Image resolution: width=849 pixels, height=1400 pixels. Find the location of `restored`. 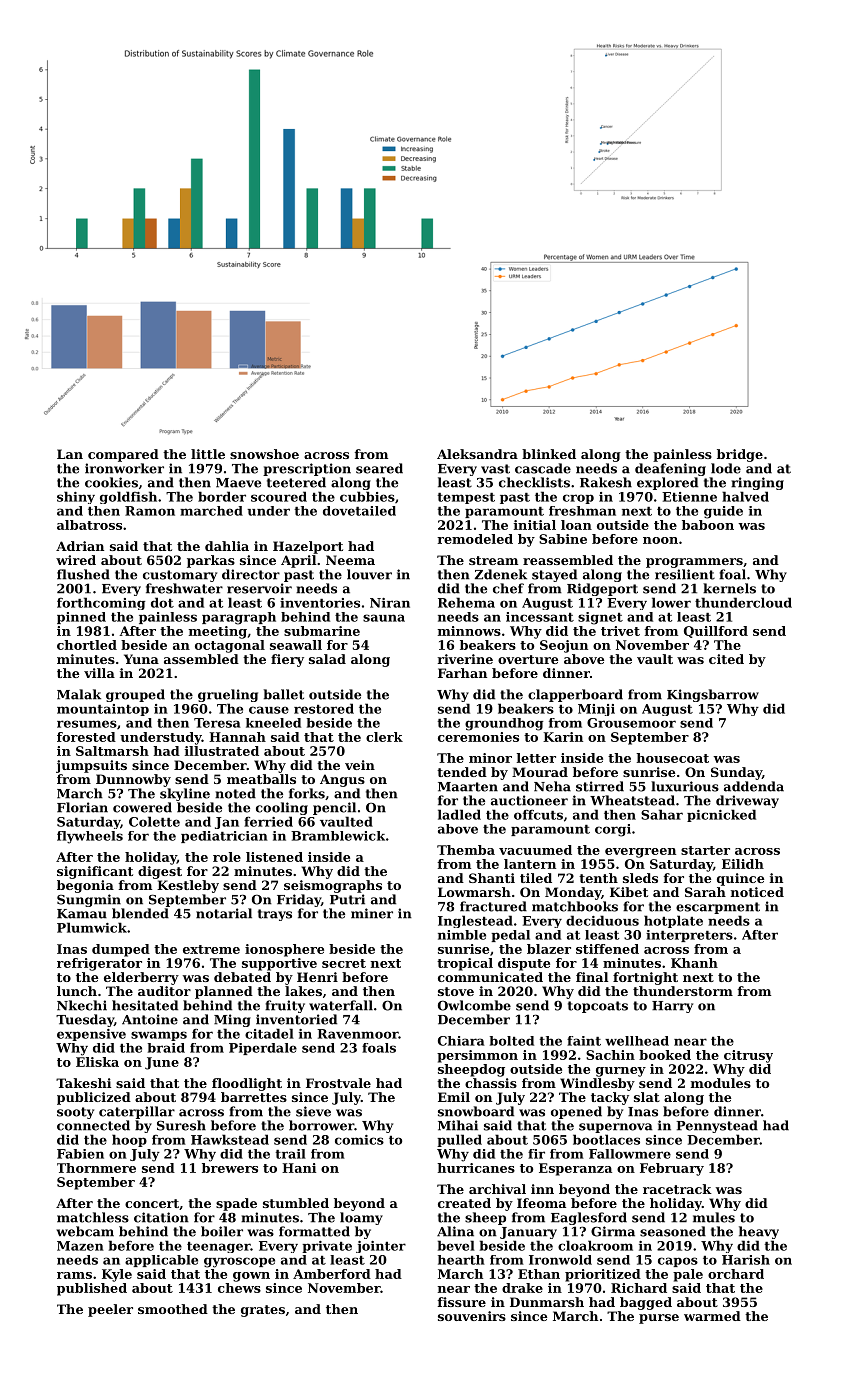

restored is located at coordinates (324, 708).
